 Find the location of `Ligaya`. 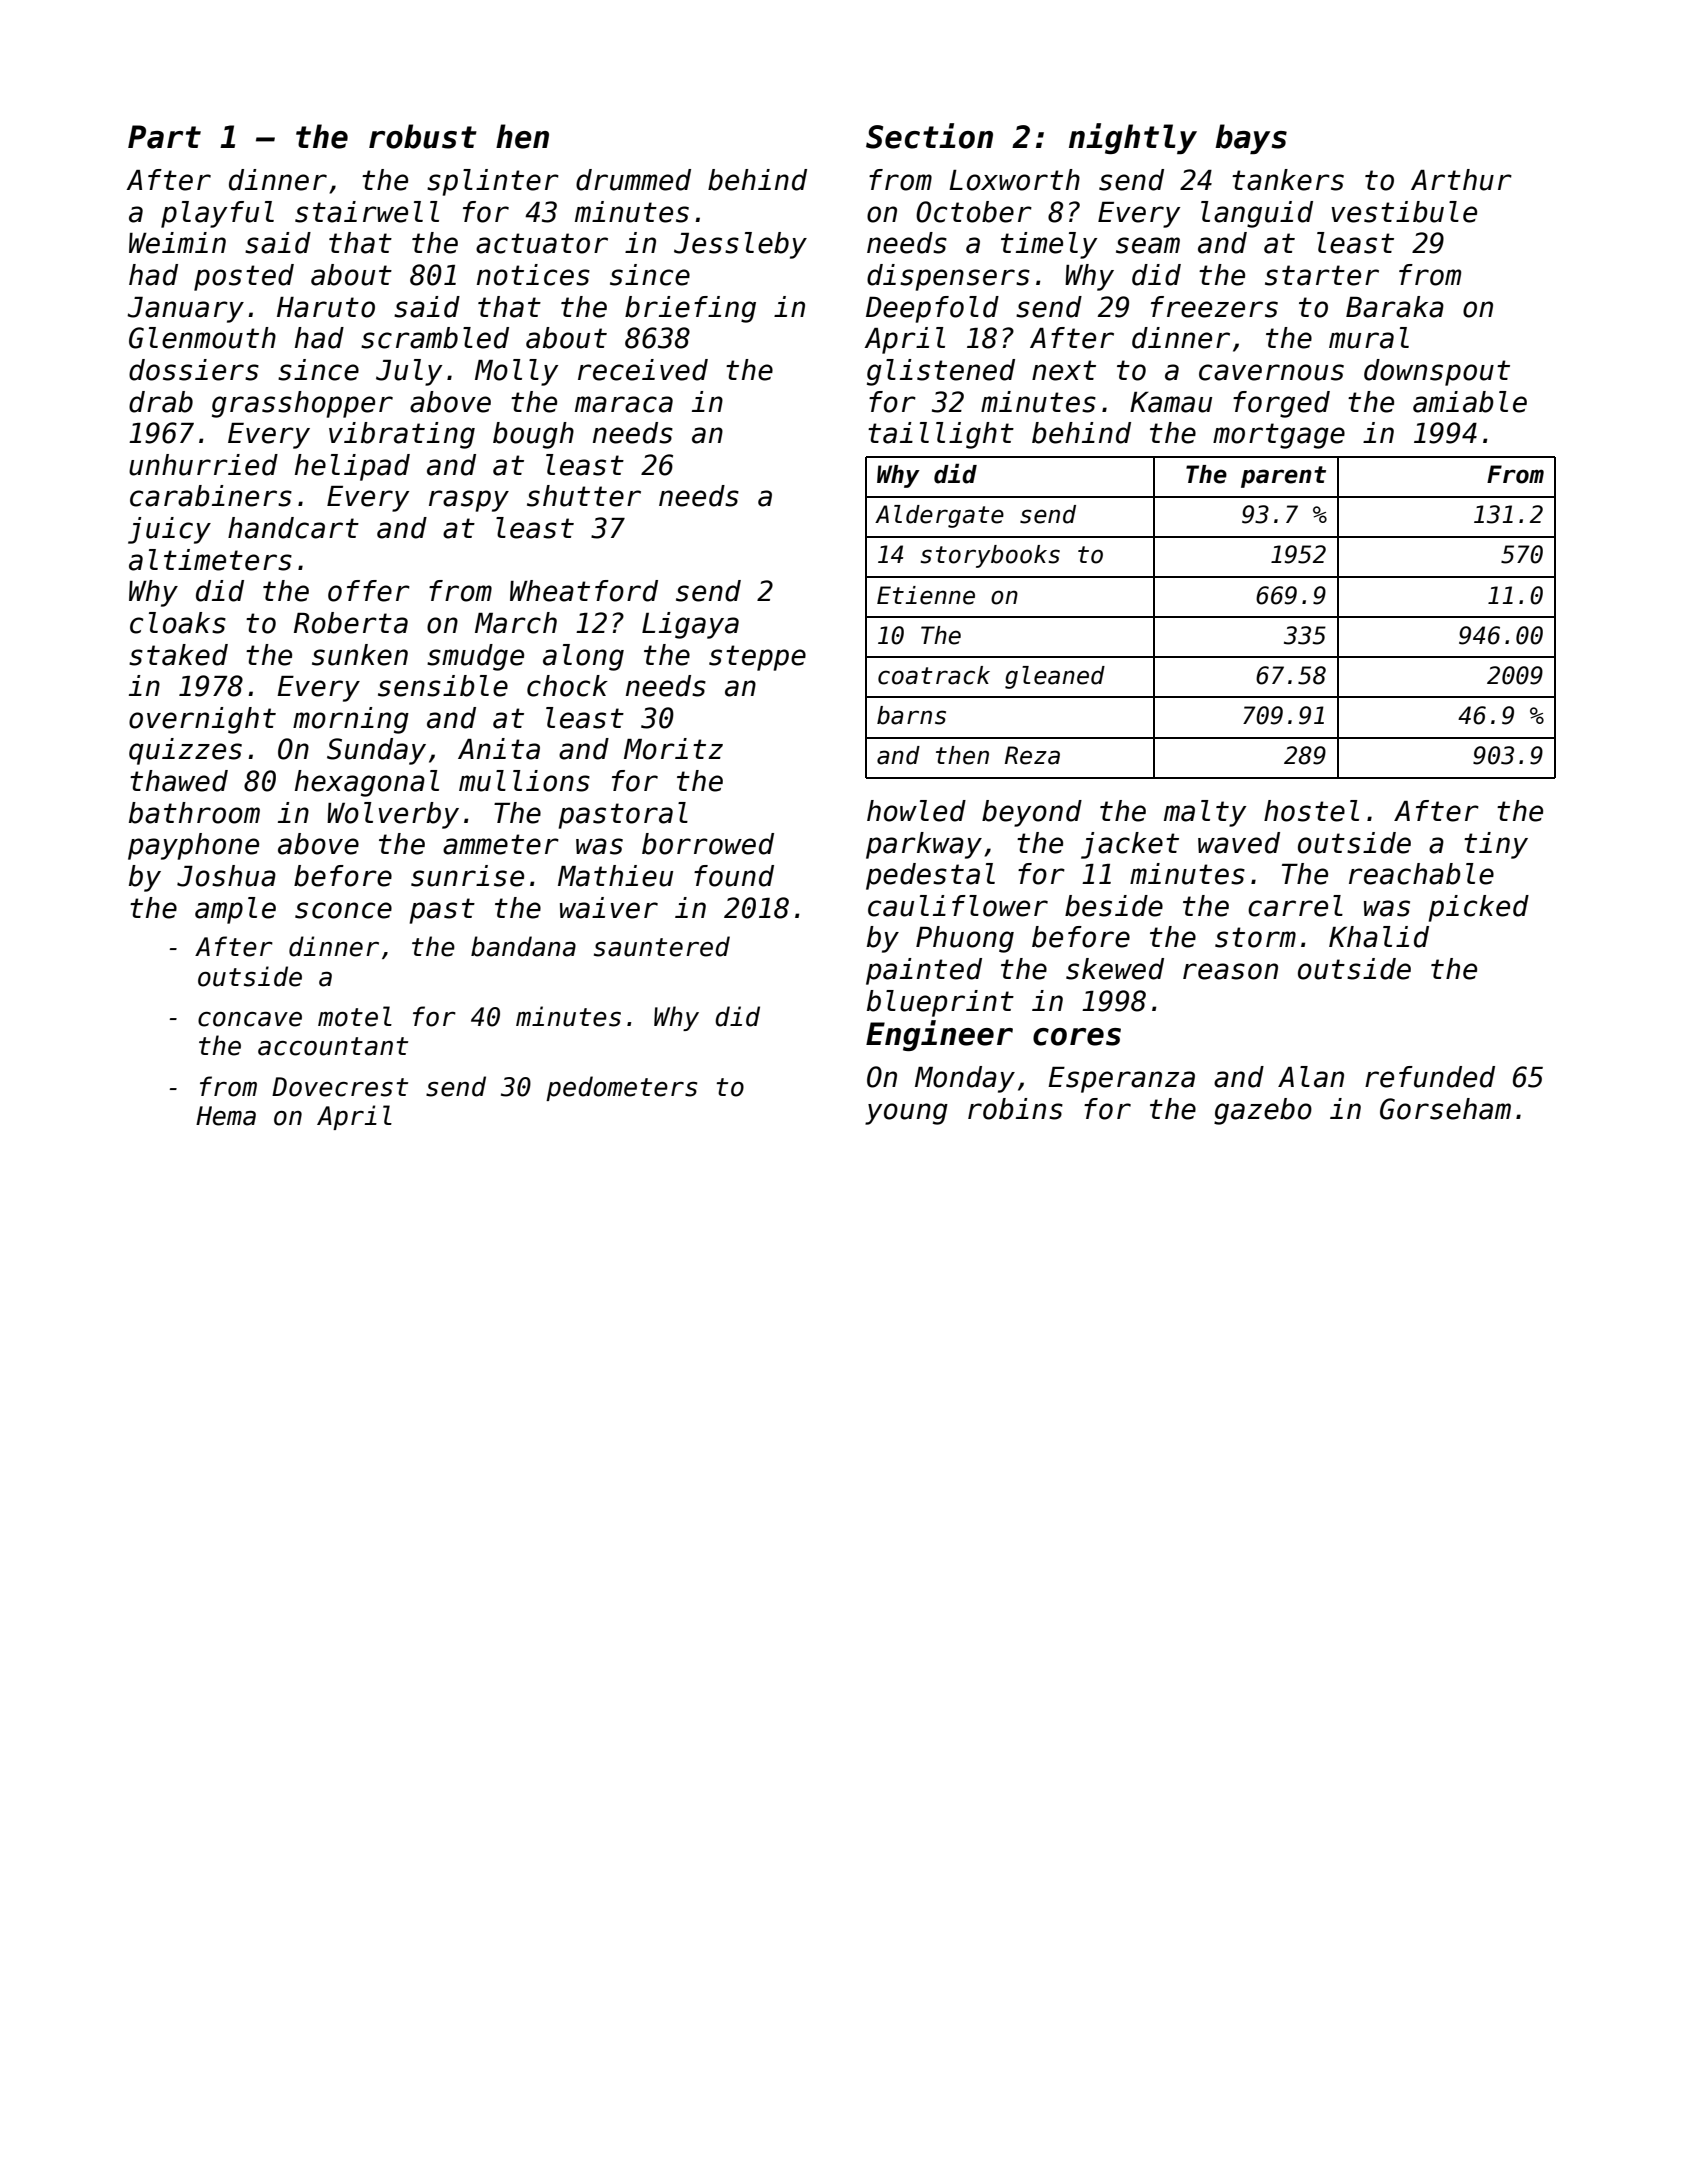

Ligaya is located at coordinates (690, 625).
